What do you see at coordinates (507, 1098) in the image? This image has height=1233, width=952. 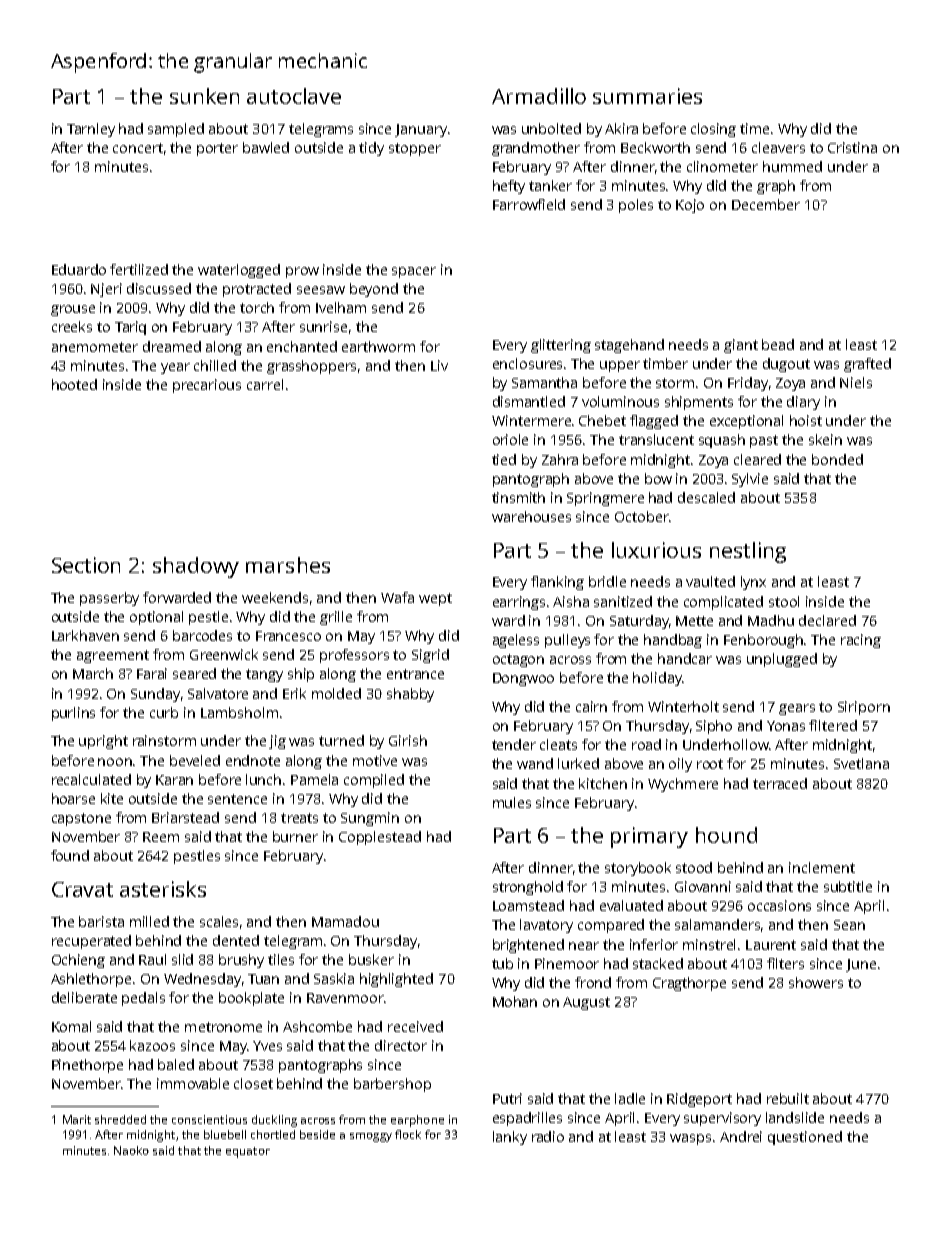 I see `Putri` at bounding box center [507, 1098].
